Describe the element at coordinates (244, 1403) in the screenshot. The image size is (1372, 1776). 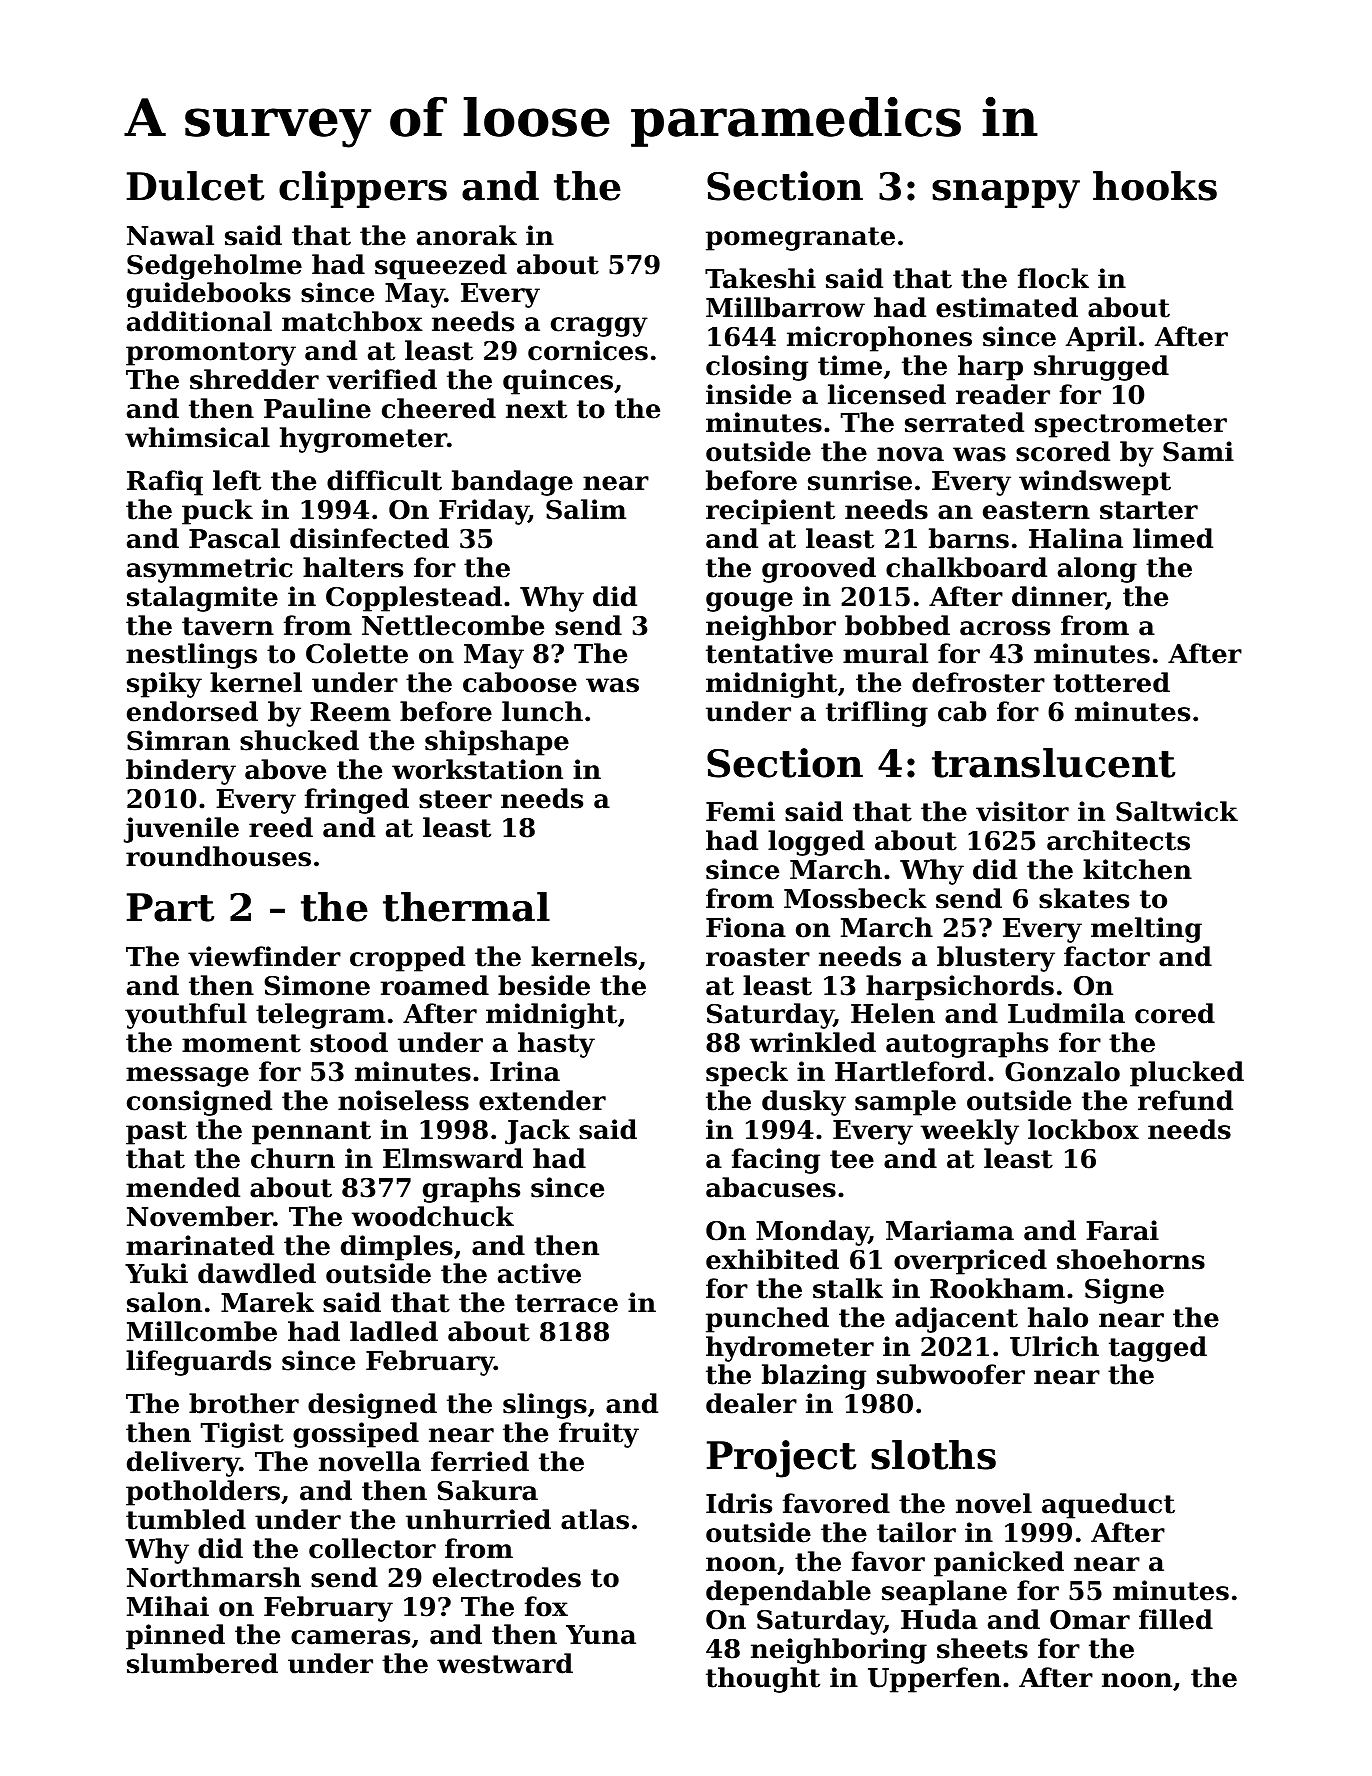
I see `brother` at that location.
